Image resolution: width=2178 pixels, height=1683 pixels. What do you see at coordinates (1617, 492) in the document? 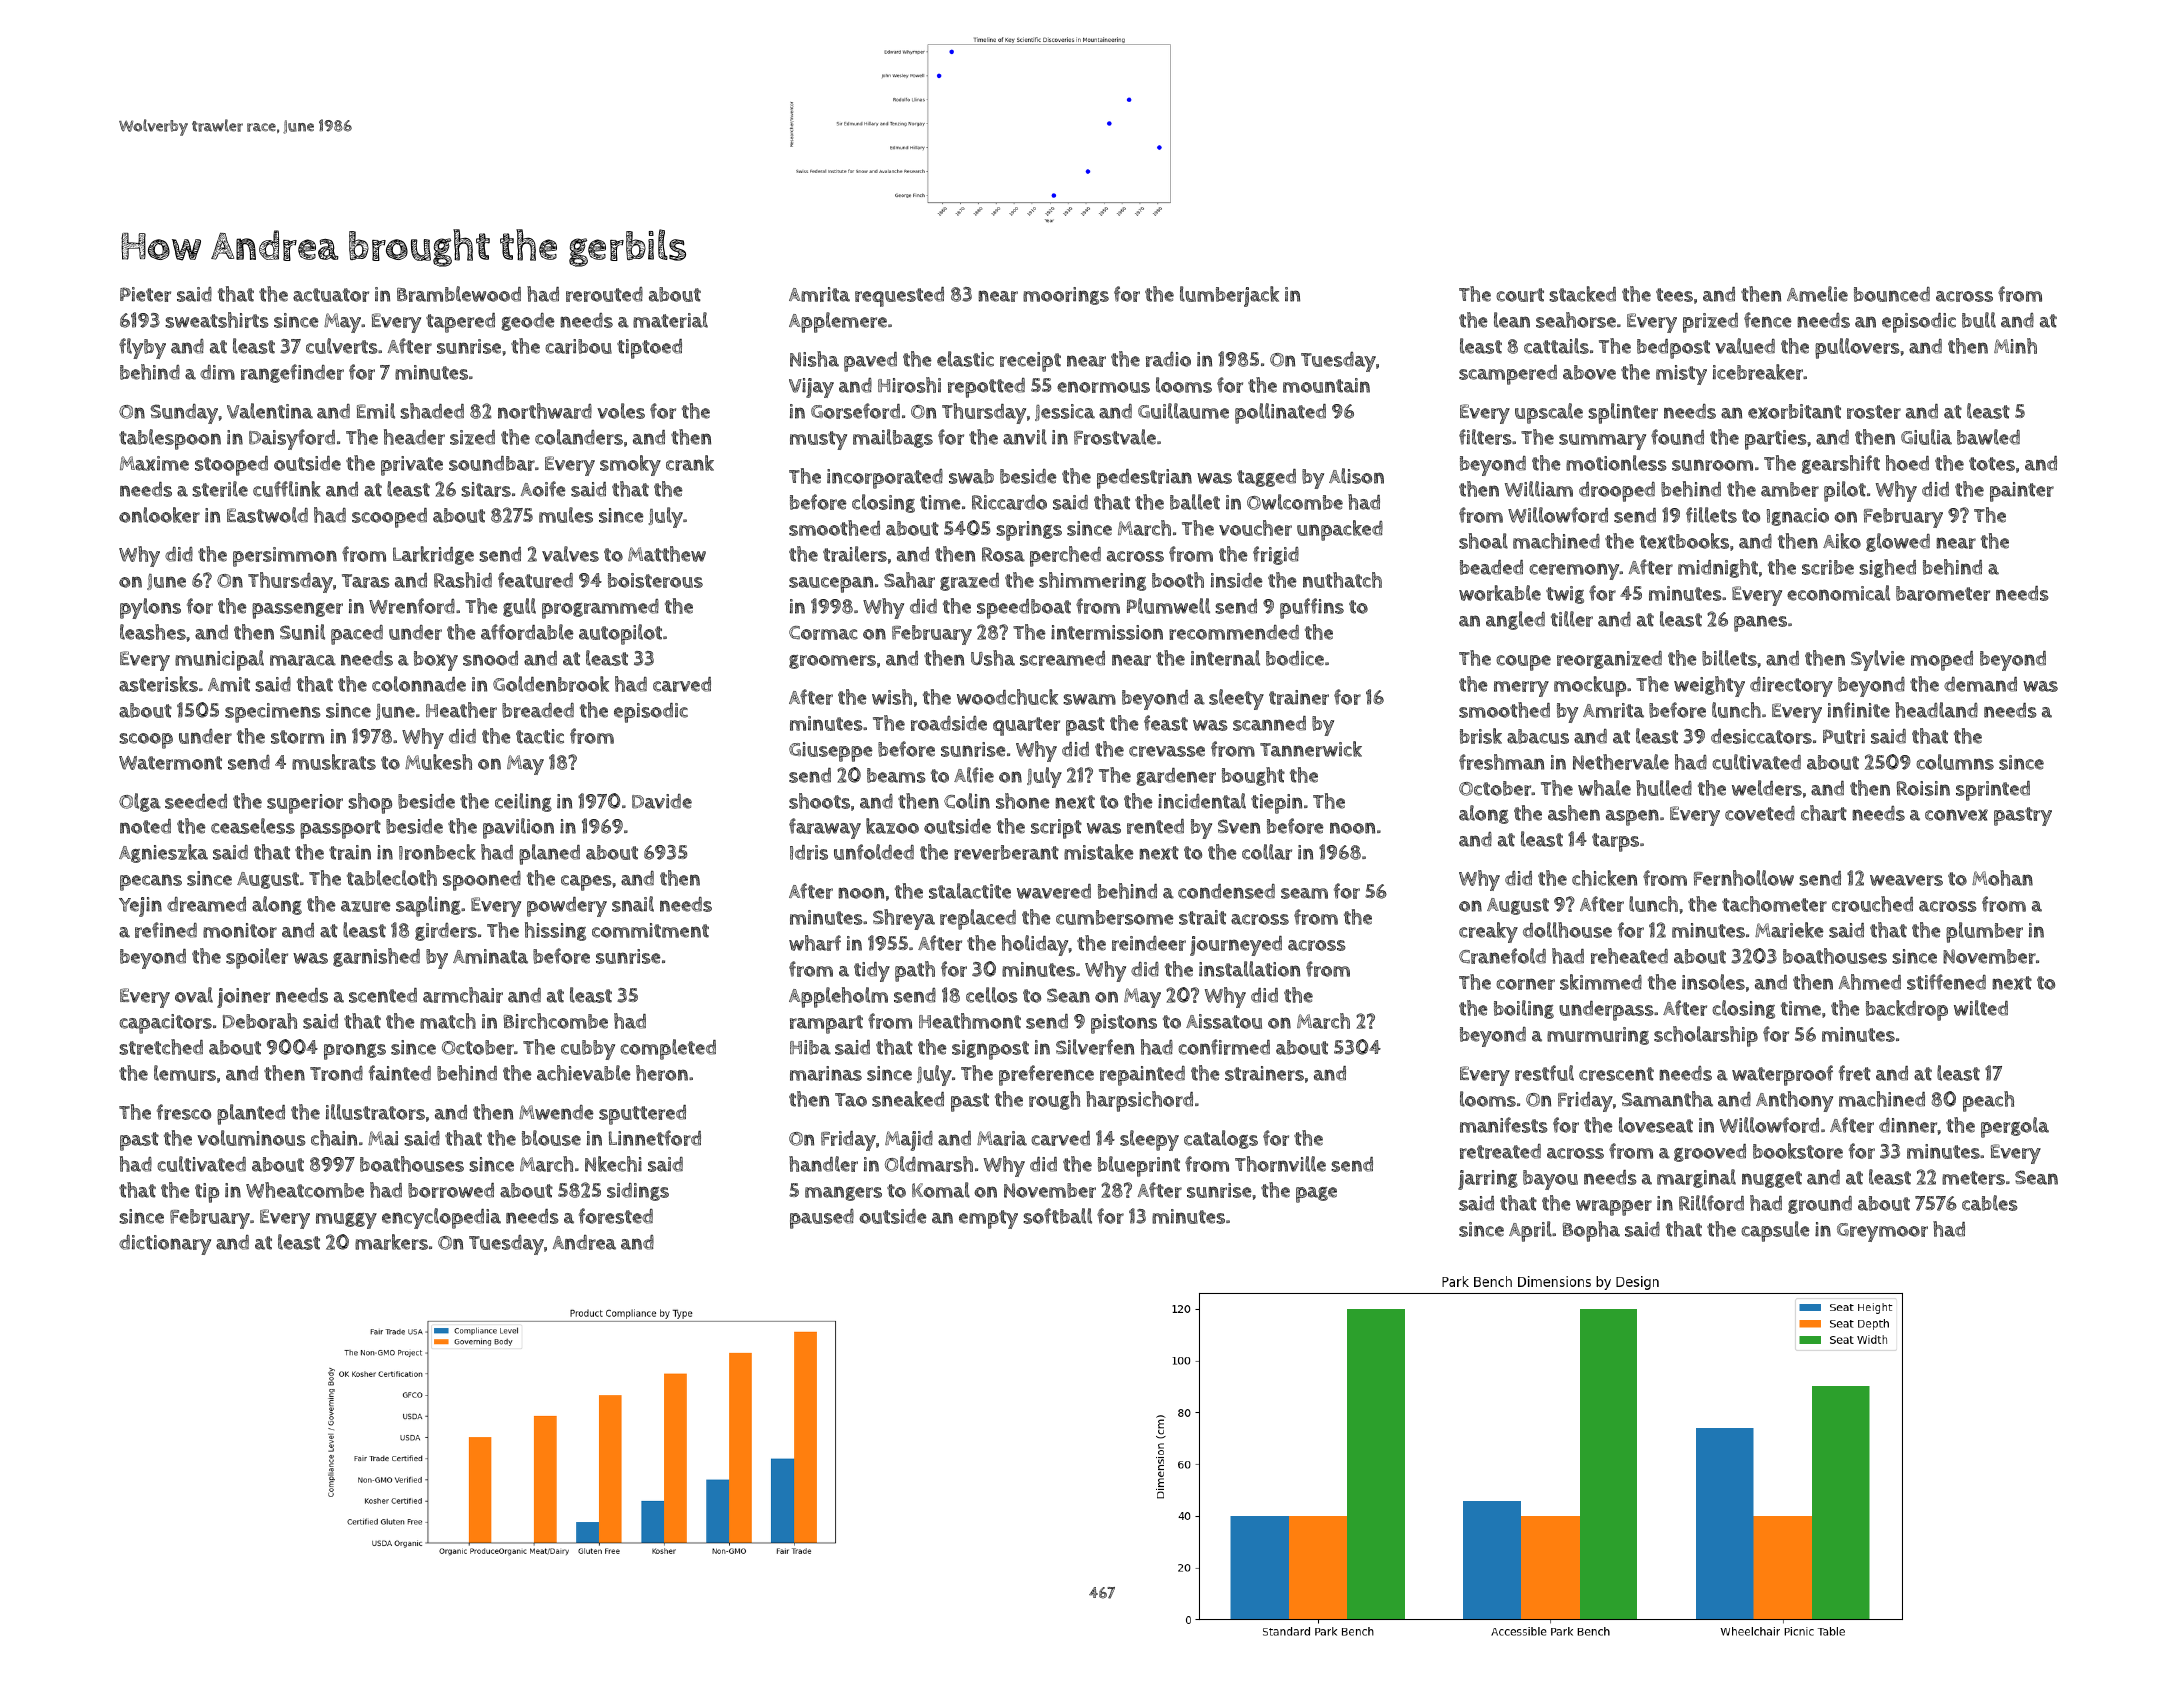
I see `drooped` at bounding box center [1617, 492].
